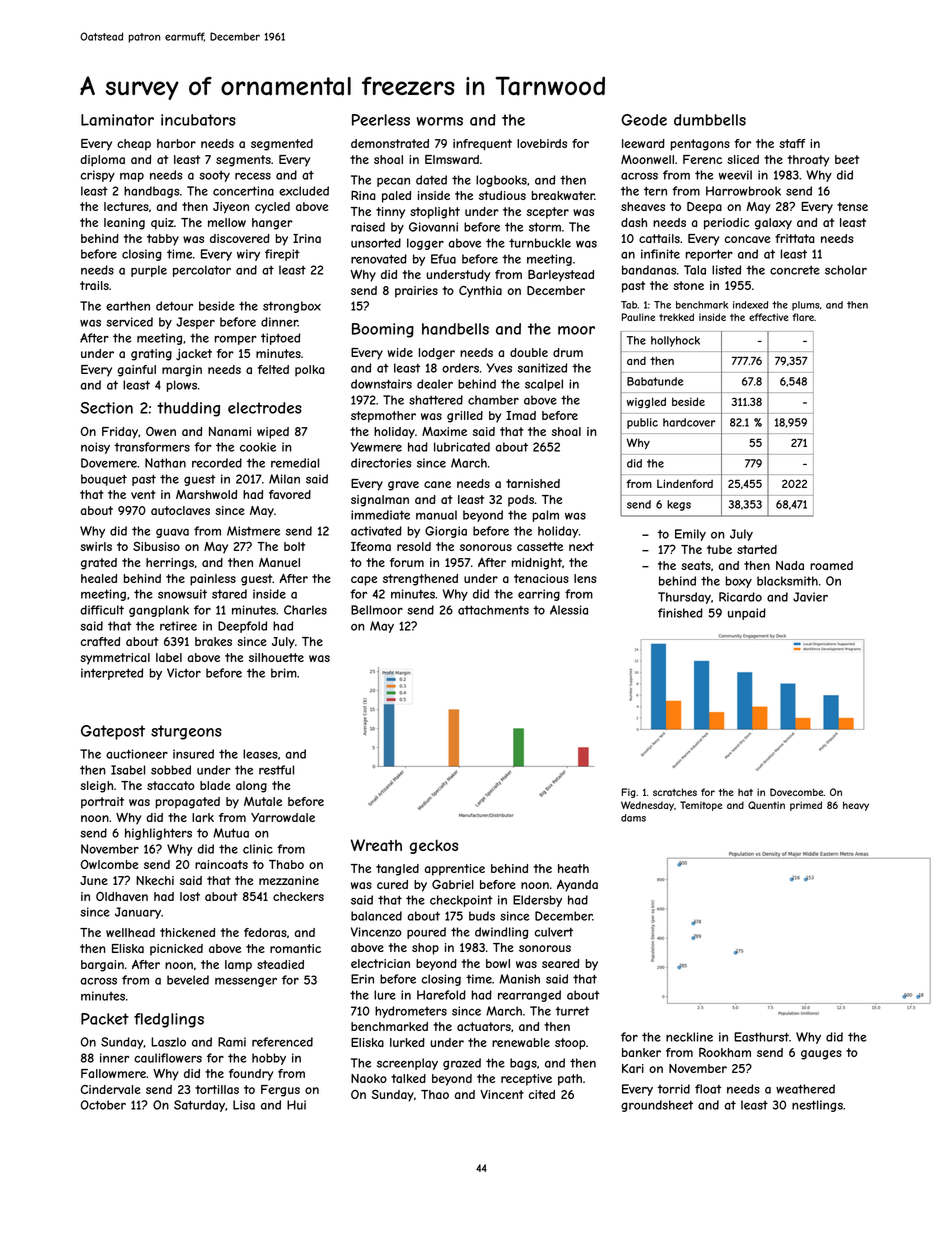 Image resolution: width=952 pixels, height=1233 pixels. What do you see at coordinates (743, 191) in the screenshot?
I see `Harrowbrook` at bounding box center [743, 191].
